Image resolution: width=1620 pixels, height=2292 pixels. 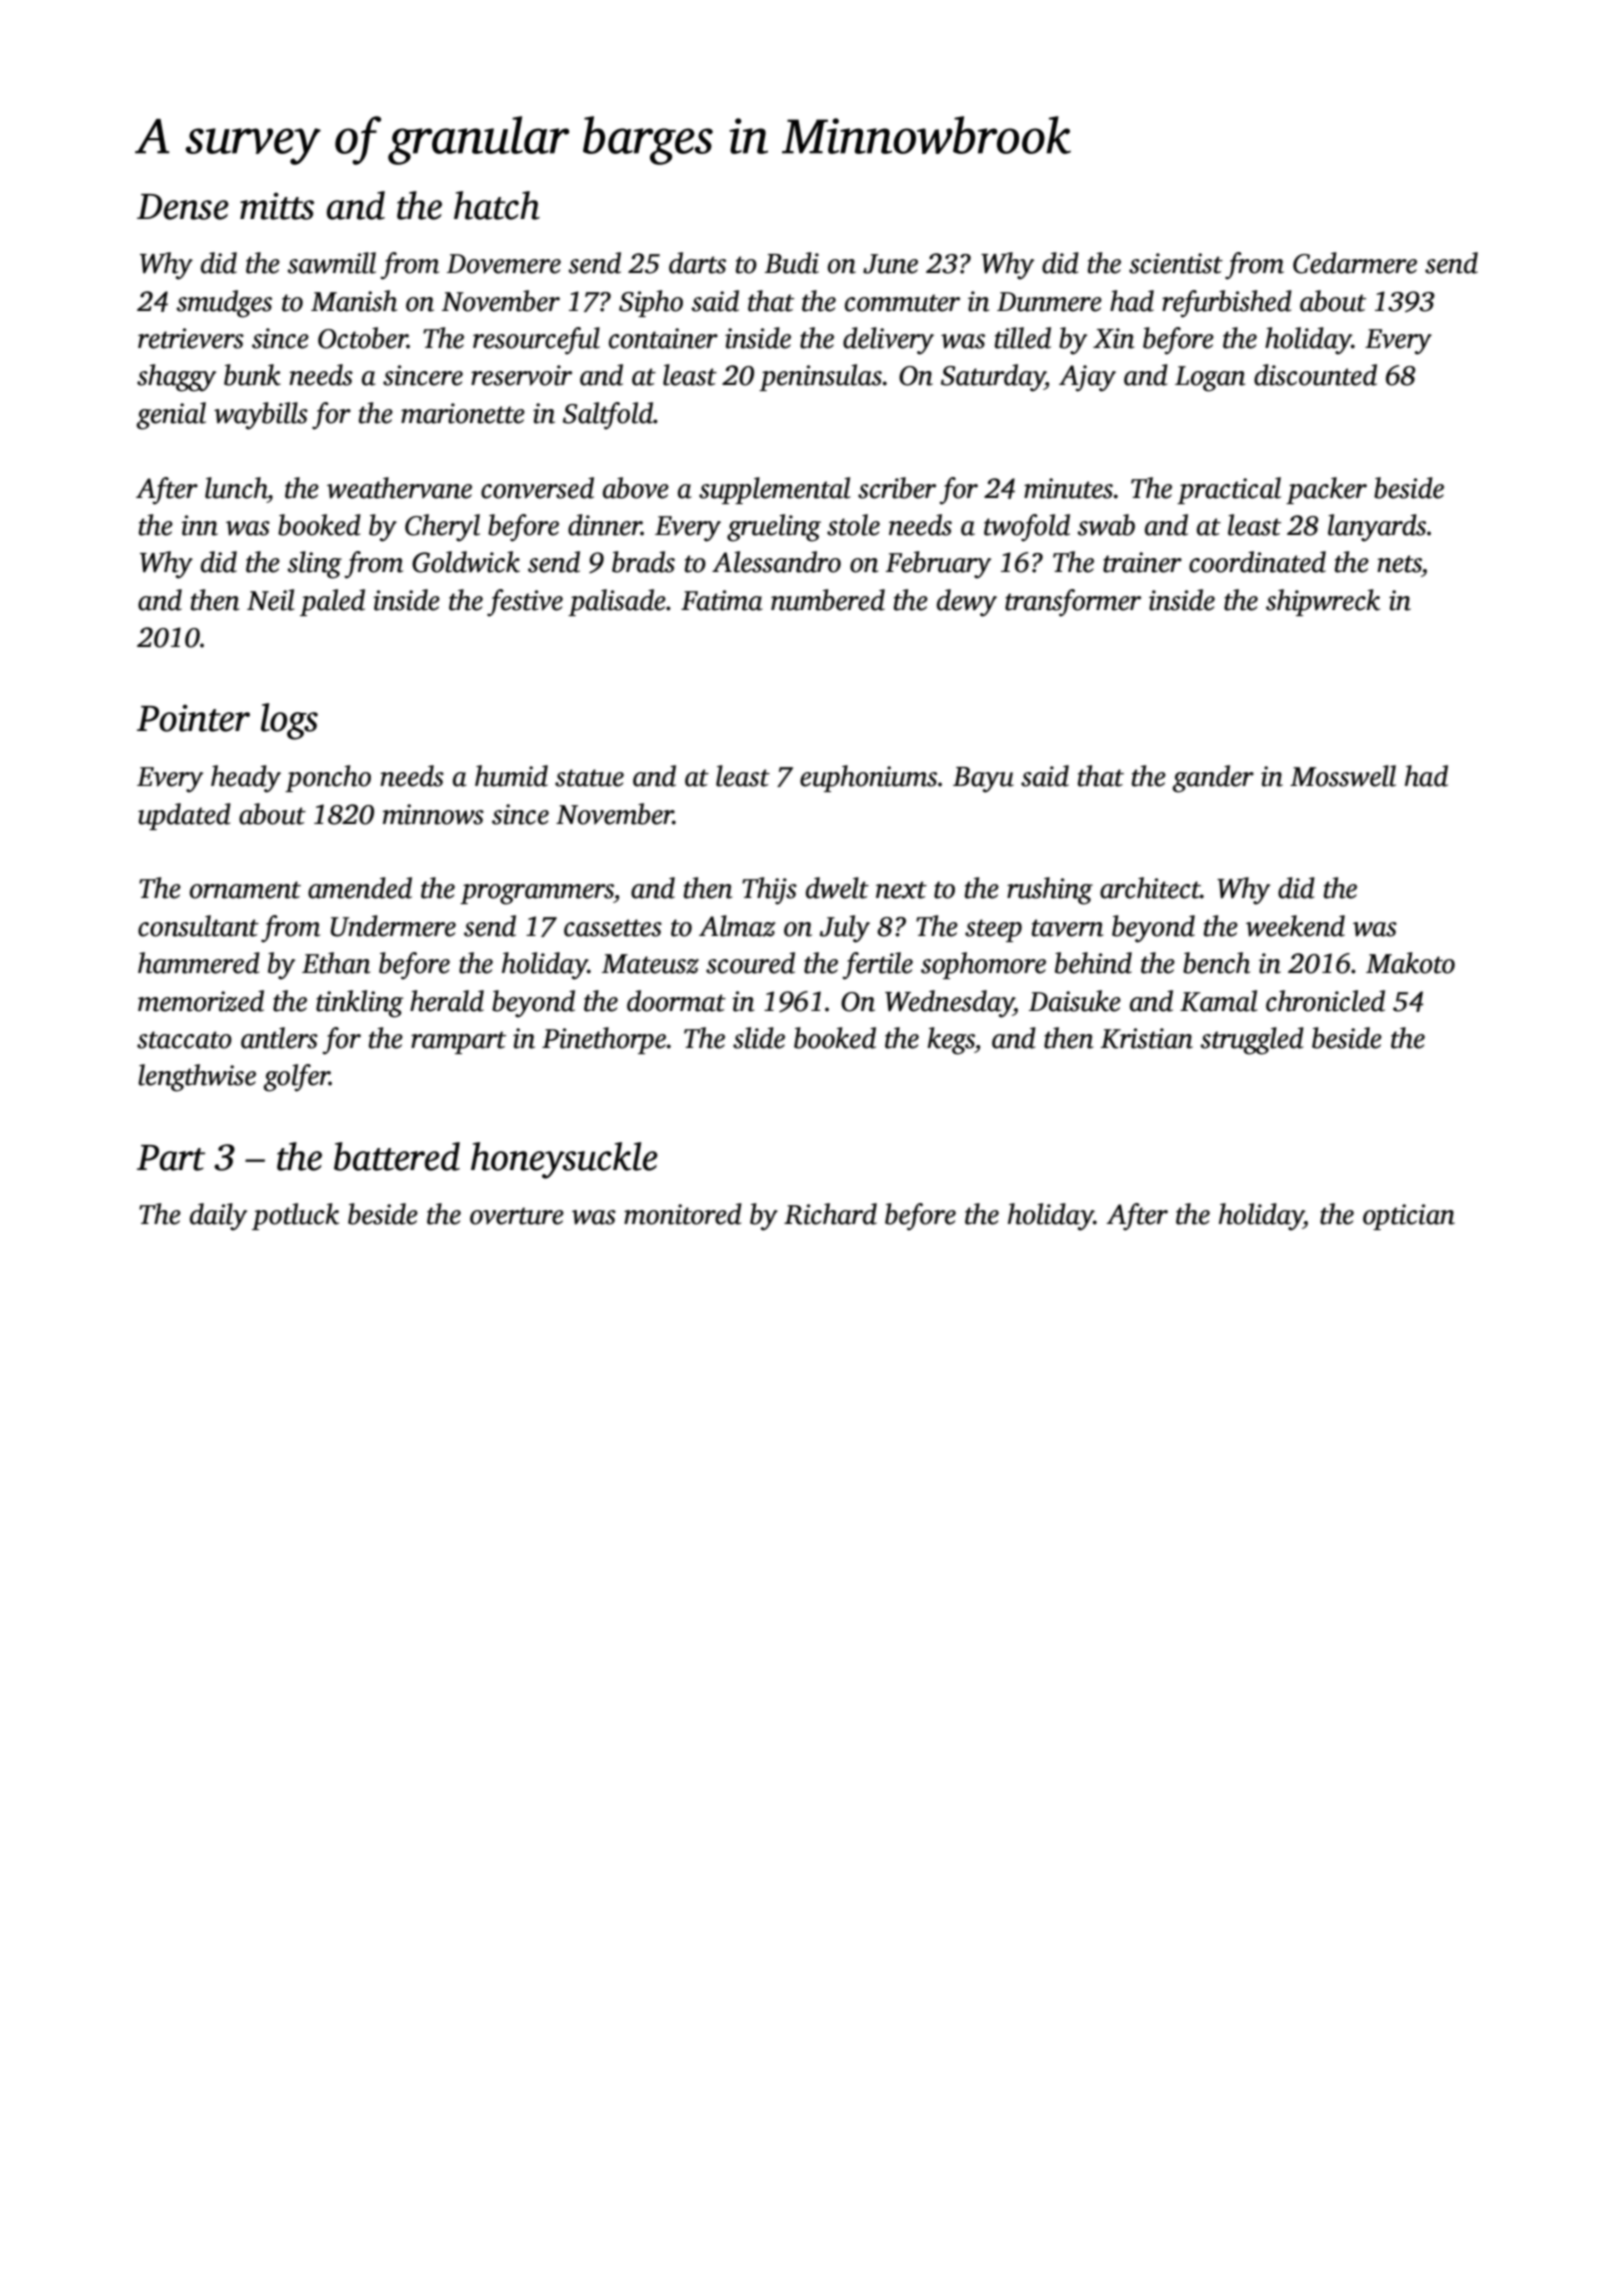 I want to click on gander, so click(x=1213, y=779).
